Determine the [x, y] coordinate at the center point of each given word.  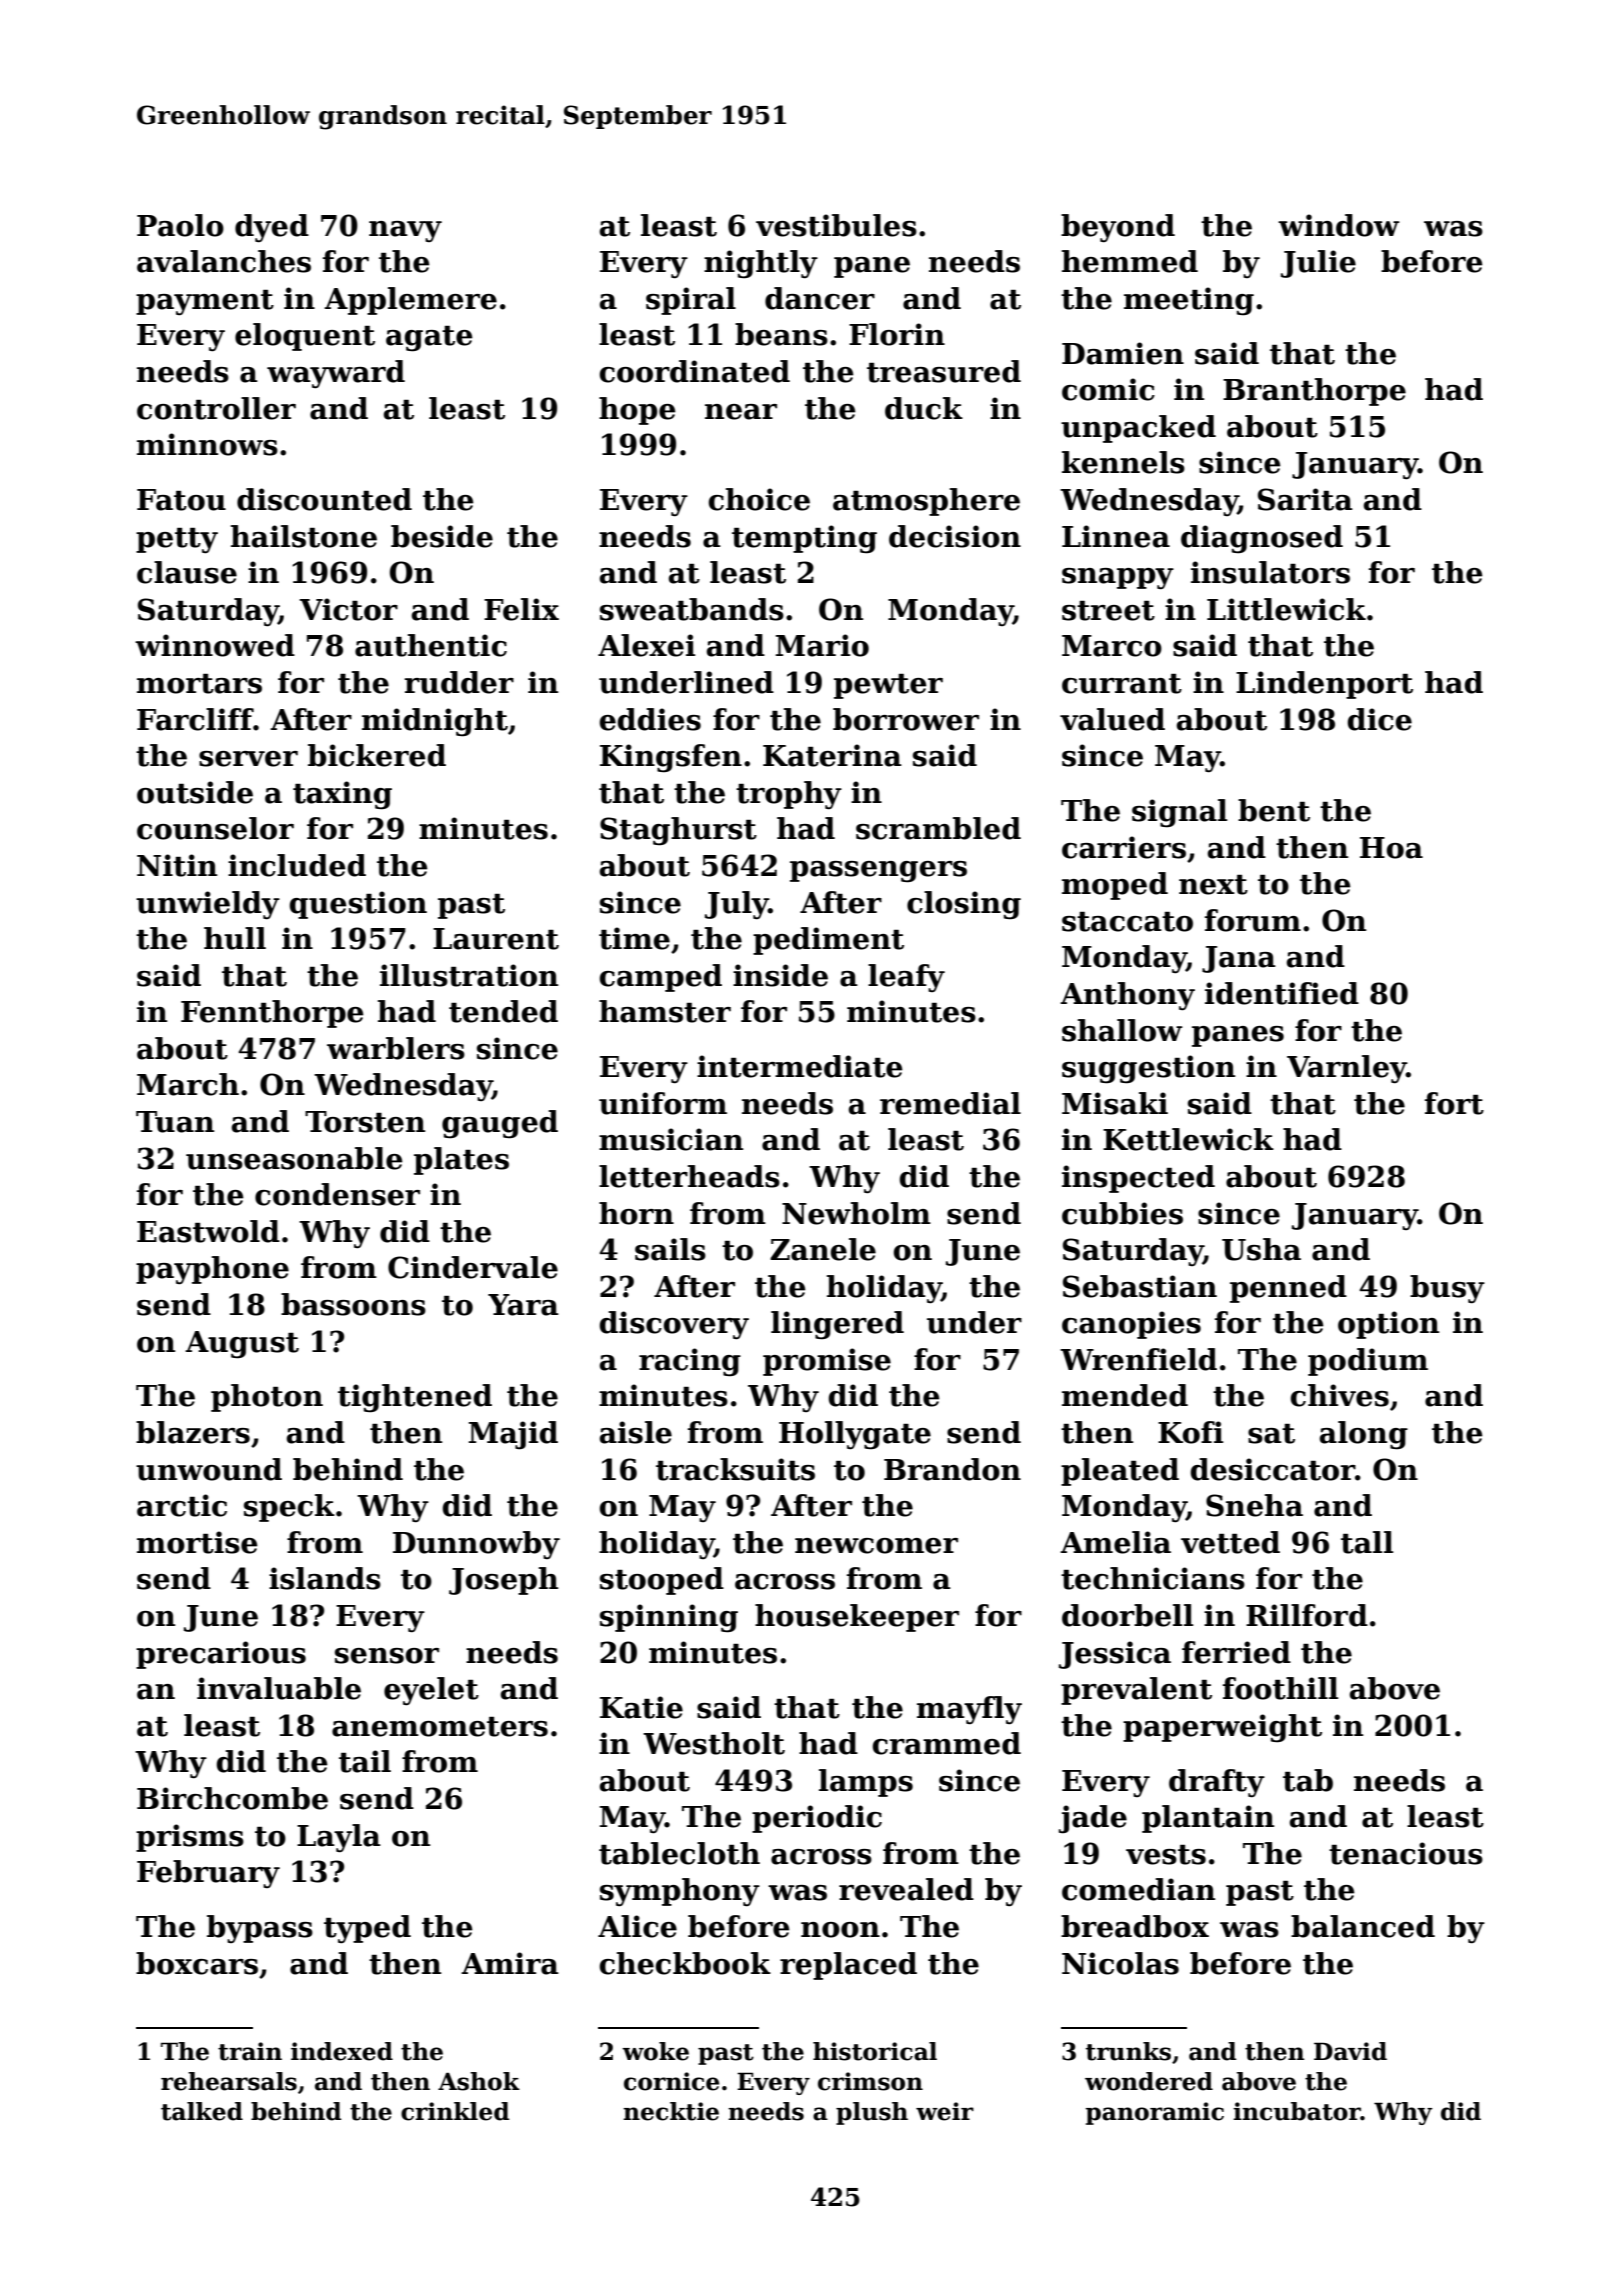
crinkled [455, 2111]
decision [955, 536]
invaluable [279, 1688]
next [1213, 885]
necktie [671, 2111]
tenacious [1406, 1853]
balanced [1363, 1926]
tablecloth [679, 1853]
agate [429, 339]
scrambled [938, 828]
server [248, 759]
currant [1122, 684]
